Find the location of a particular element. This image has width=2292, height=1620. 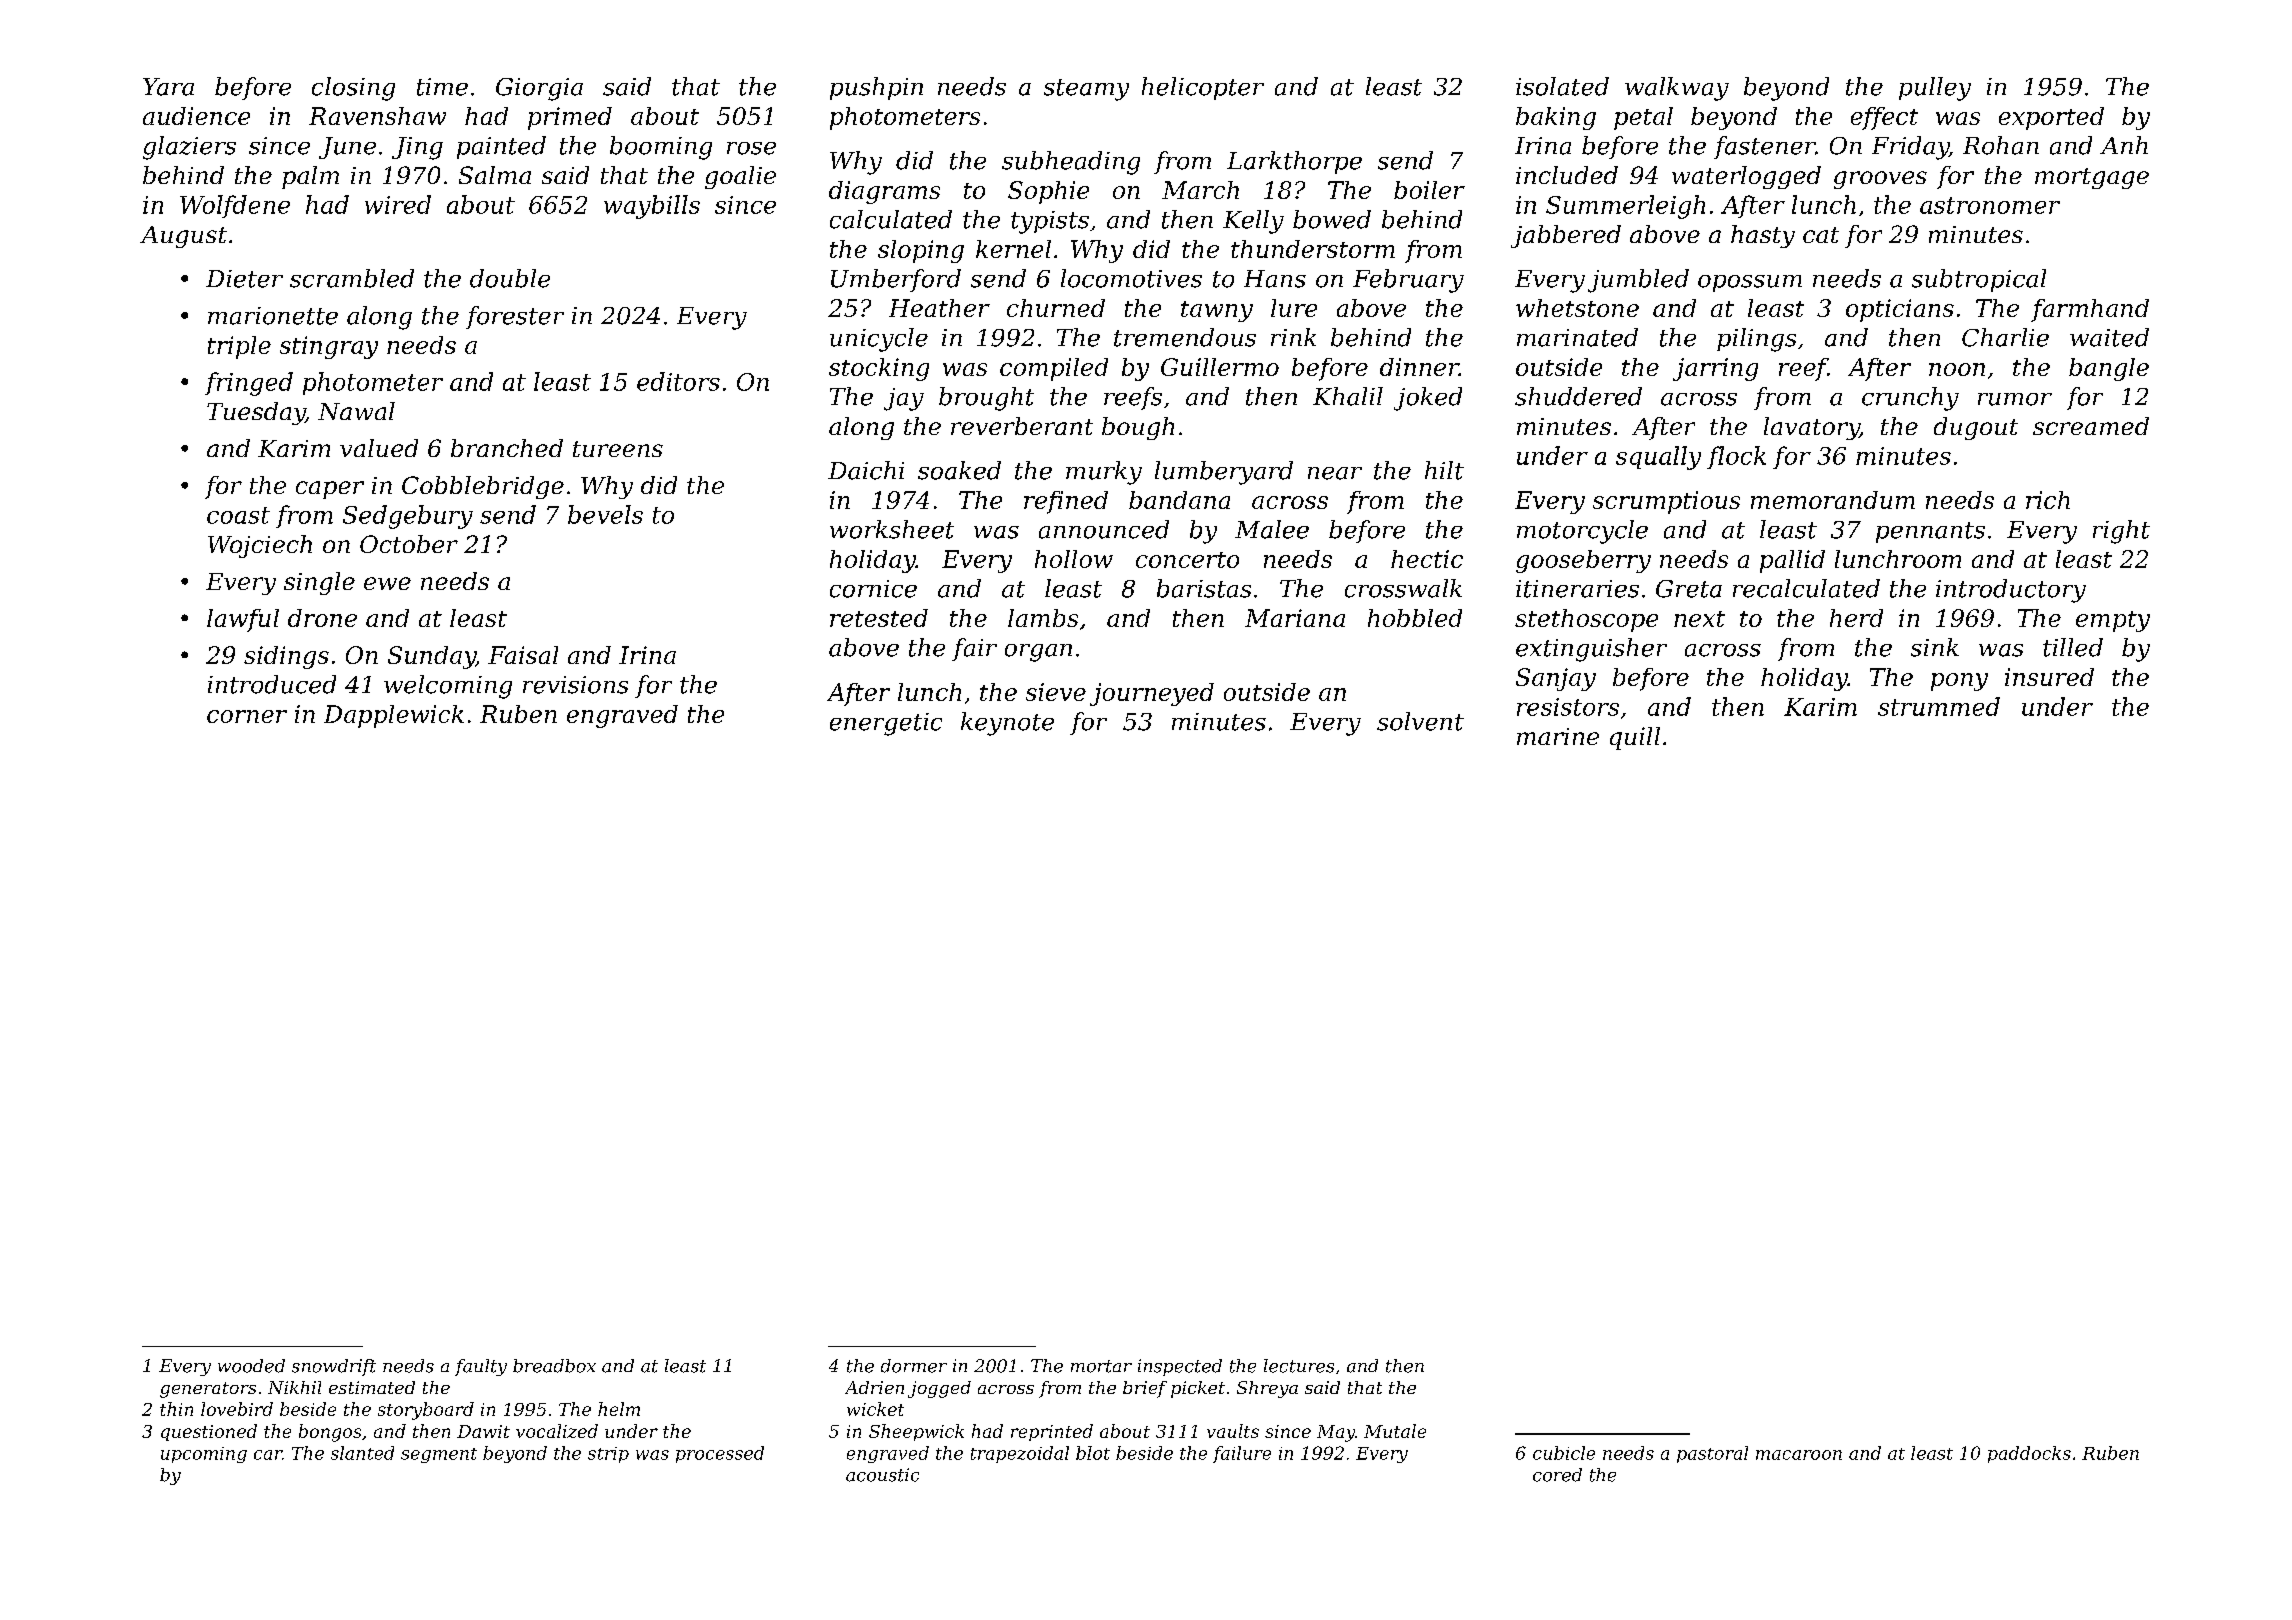

dugout is located at coordinates (1976, 428).
